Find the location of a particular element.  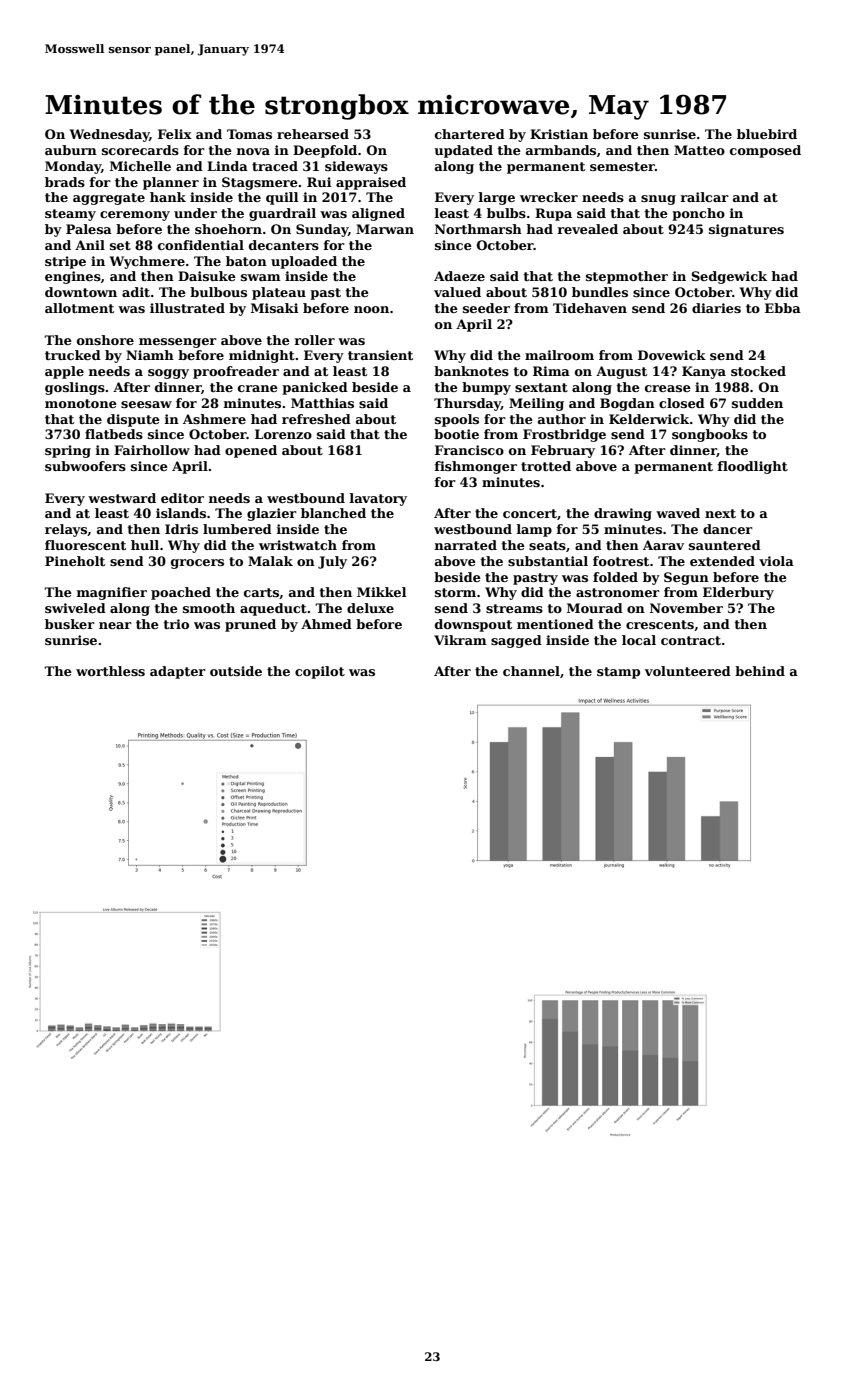

adapter is located at coordinates (178, 672).
